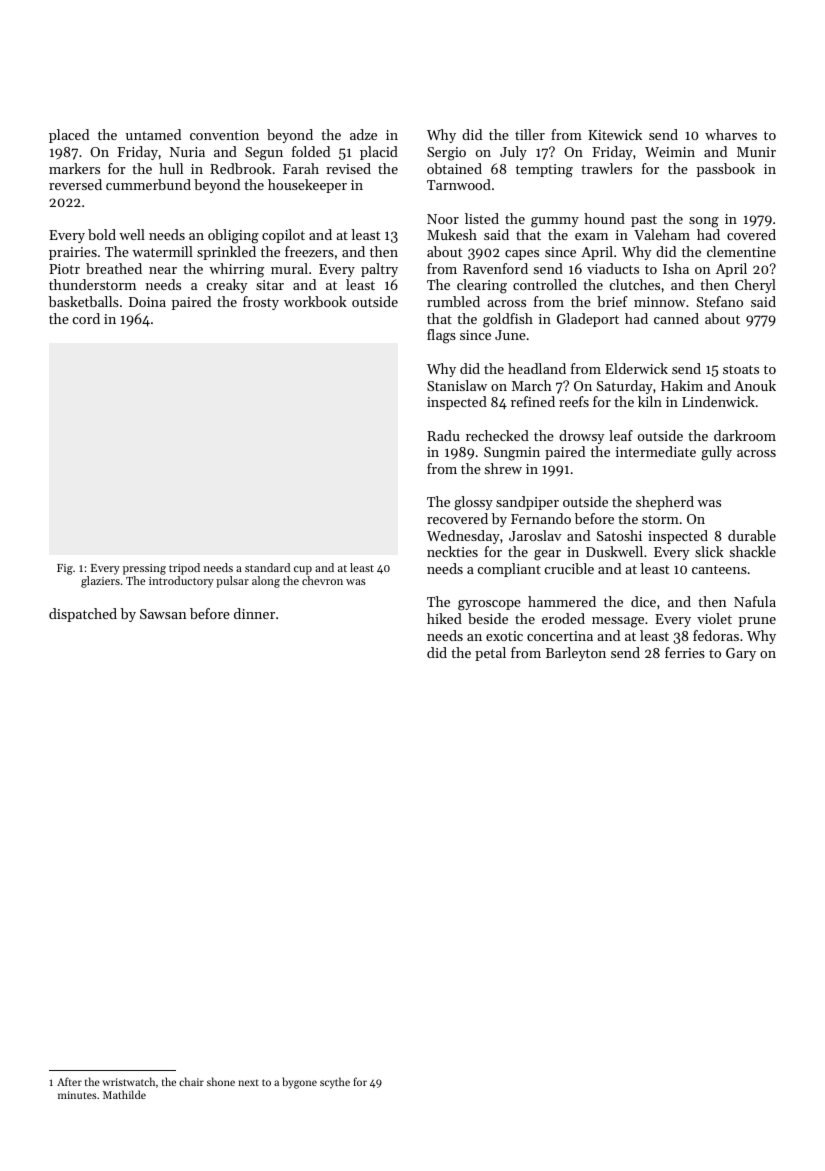  Describe the element at coordinates (731, 134) in the page. I see `wharves` at that location.
